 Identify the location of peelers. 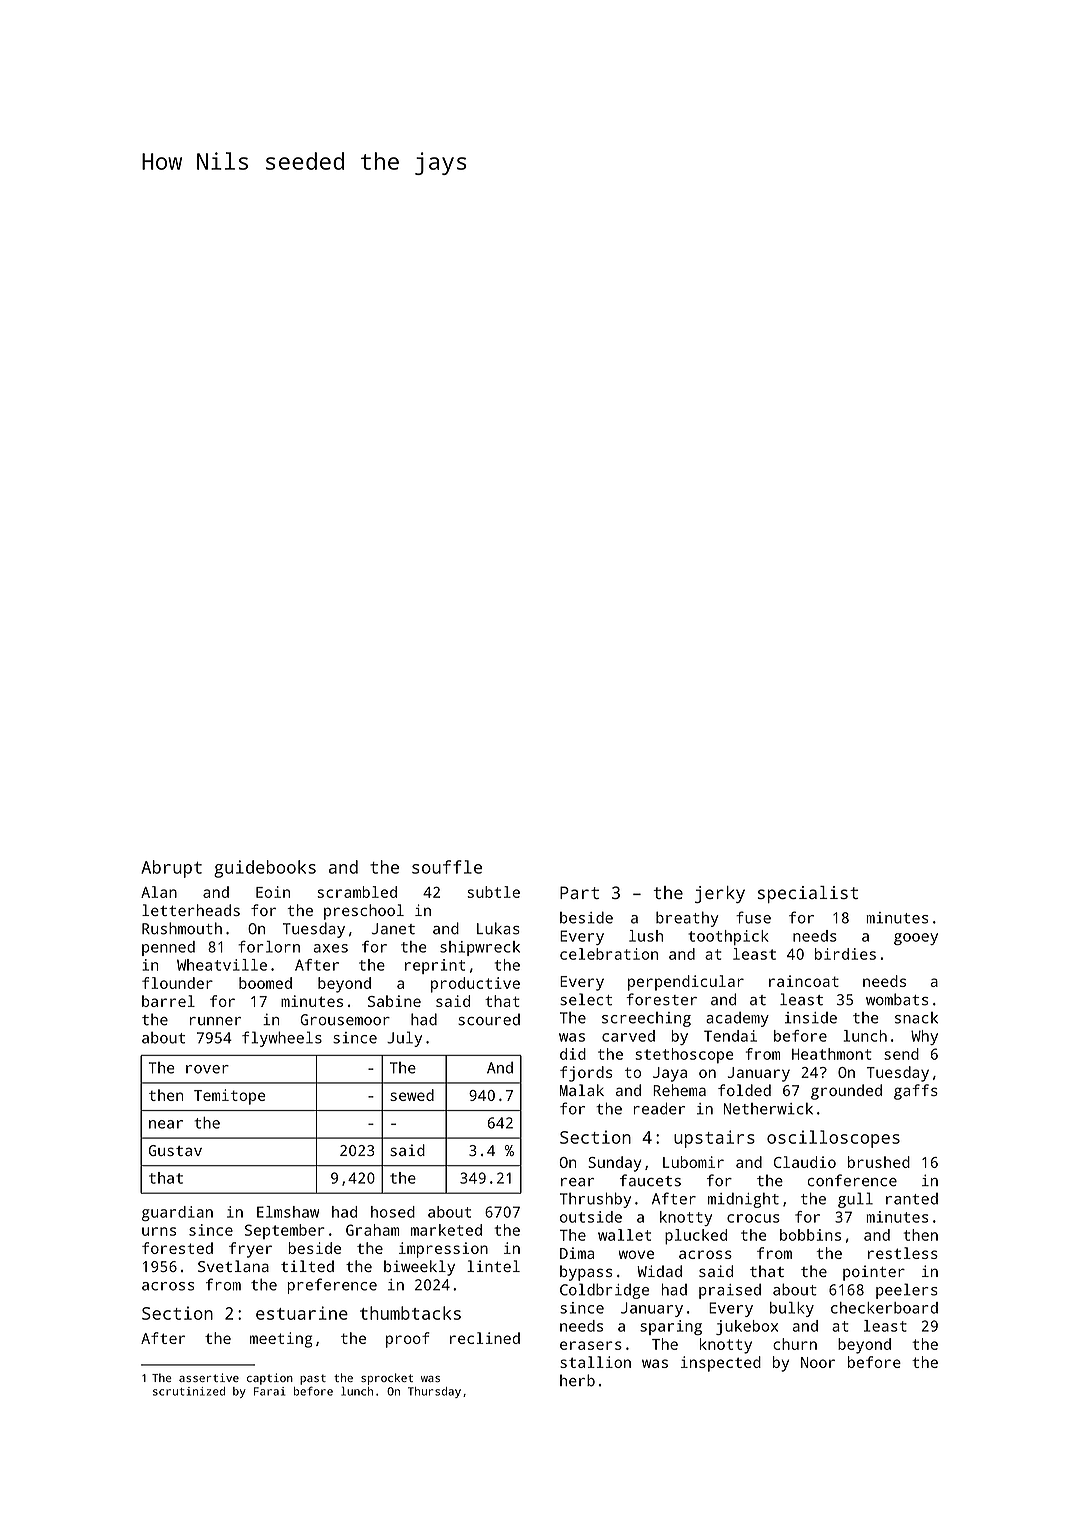
(907, 1291).
